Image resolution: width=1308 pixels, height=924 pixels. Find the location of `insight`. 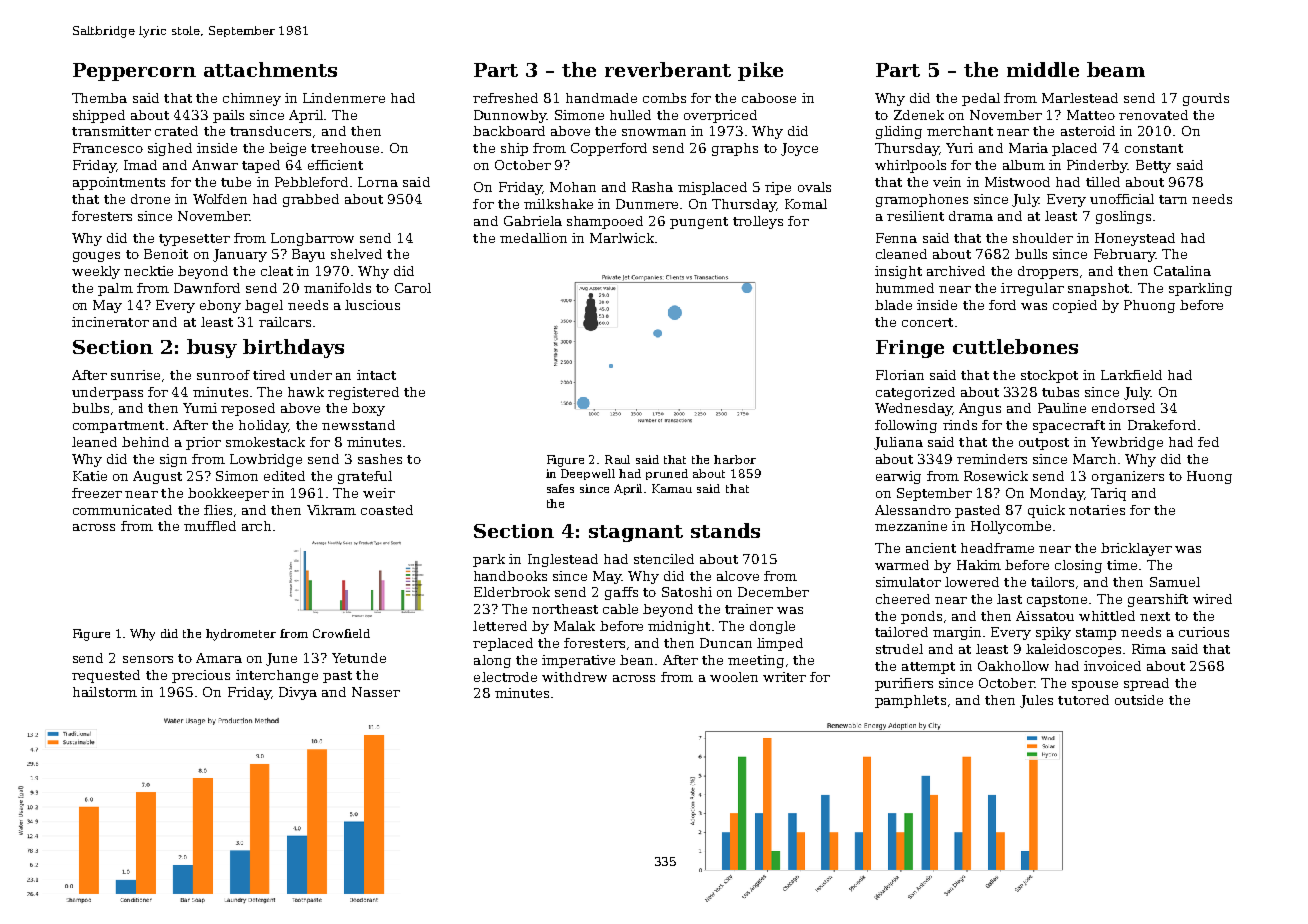

insight is located at coordinates (898, 272).
